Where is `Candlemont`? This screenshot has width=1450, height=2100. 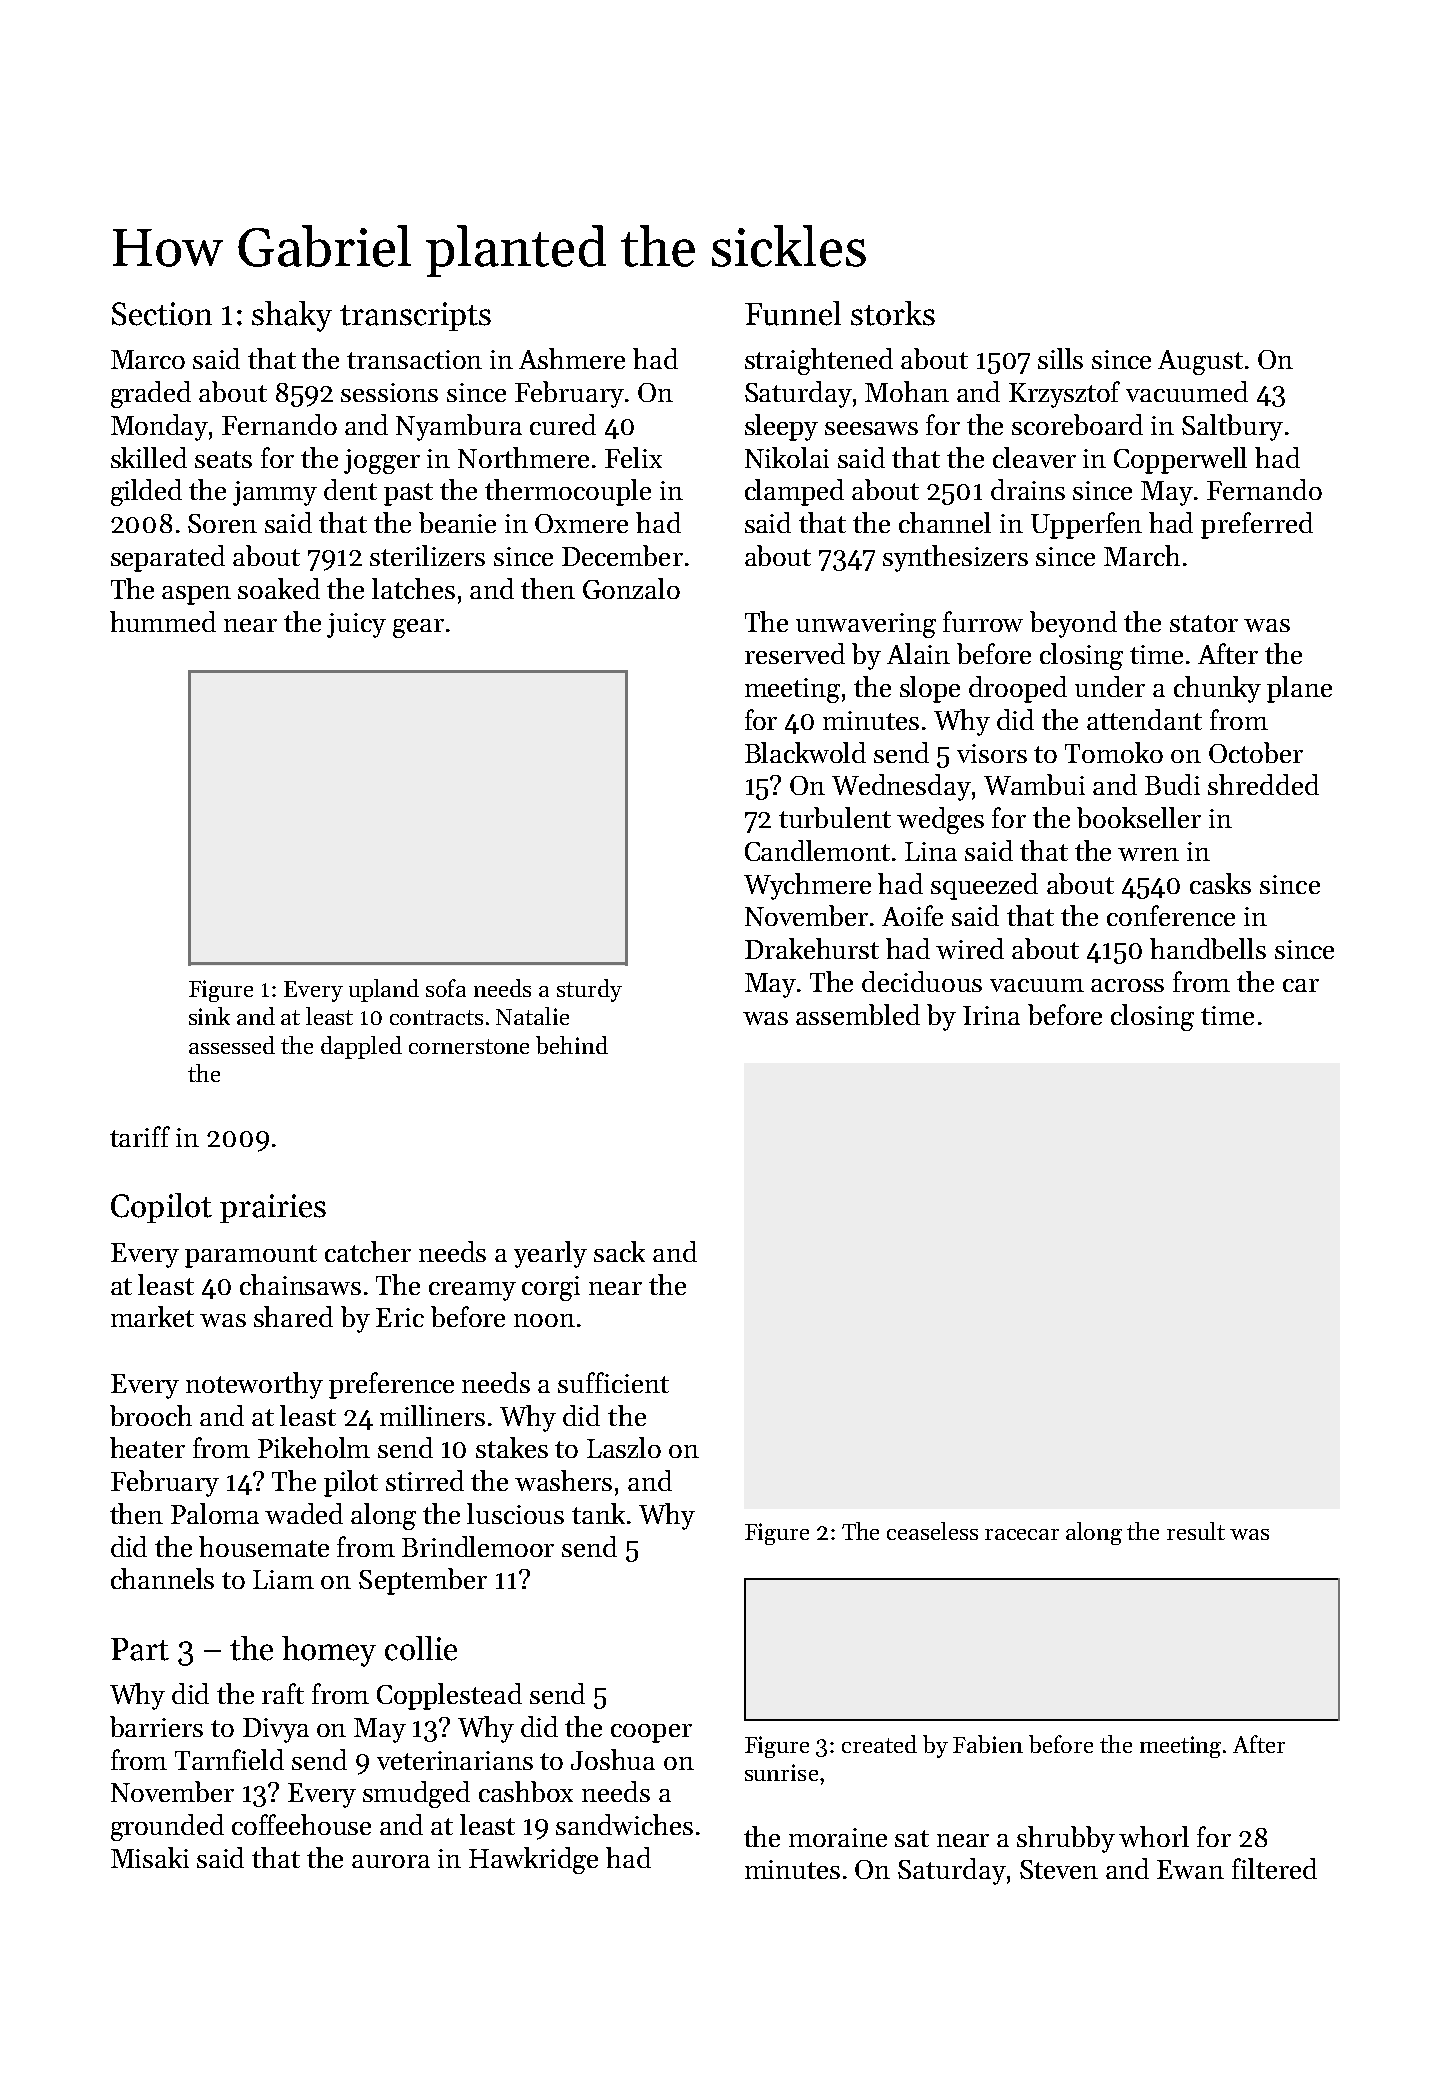 Candlemont is located at coordinates (817, 850).
